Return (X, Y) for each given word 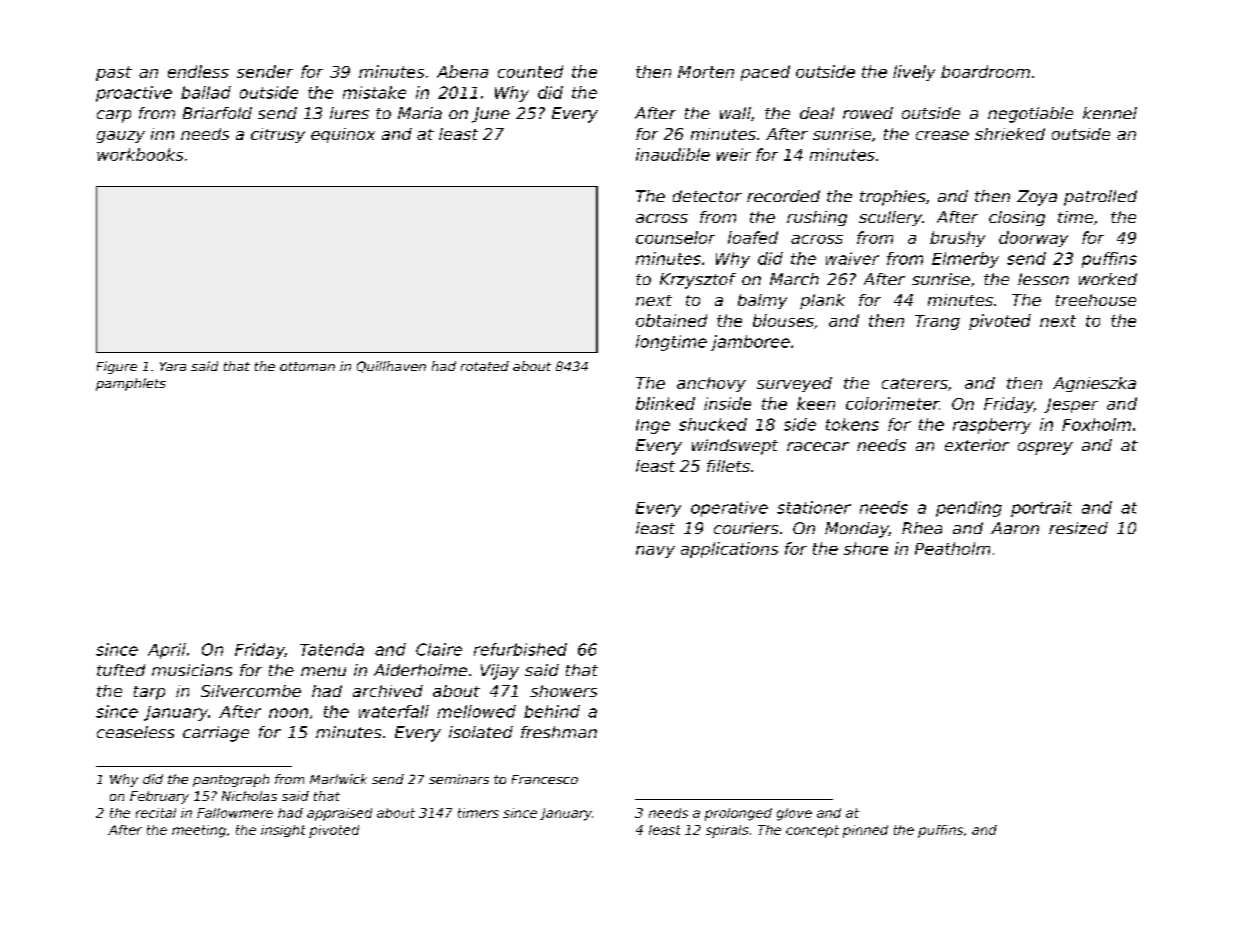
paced (765, 73)
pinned (865, 831)
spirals (727, 831)
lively (914, 73)
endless (198, 71)
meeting (199, 831)
